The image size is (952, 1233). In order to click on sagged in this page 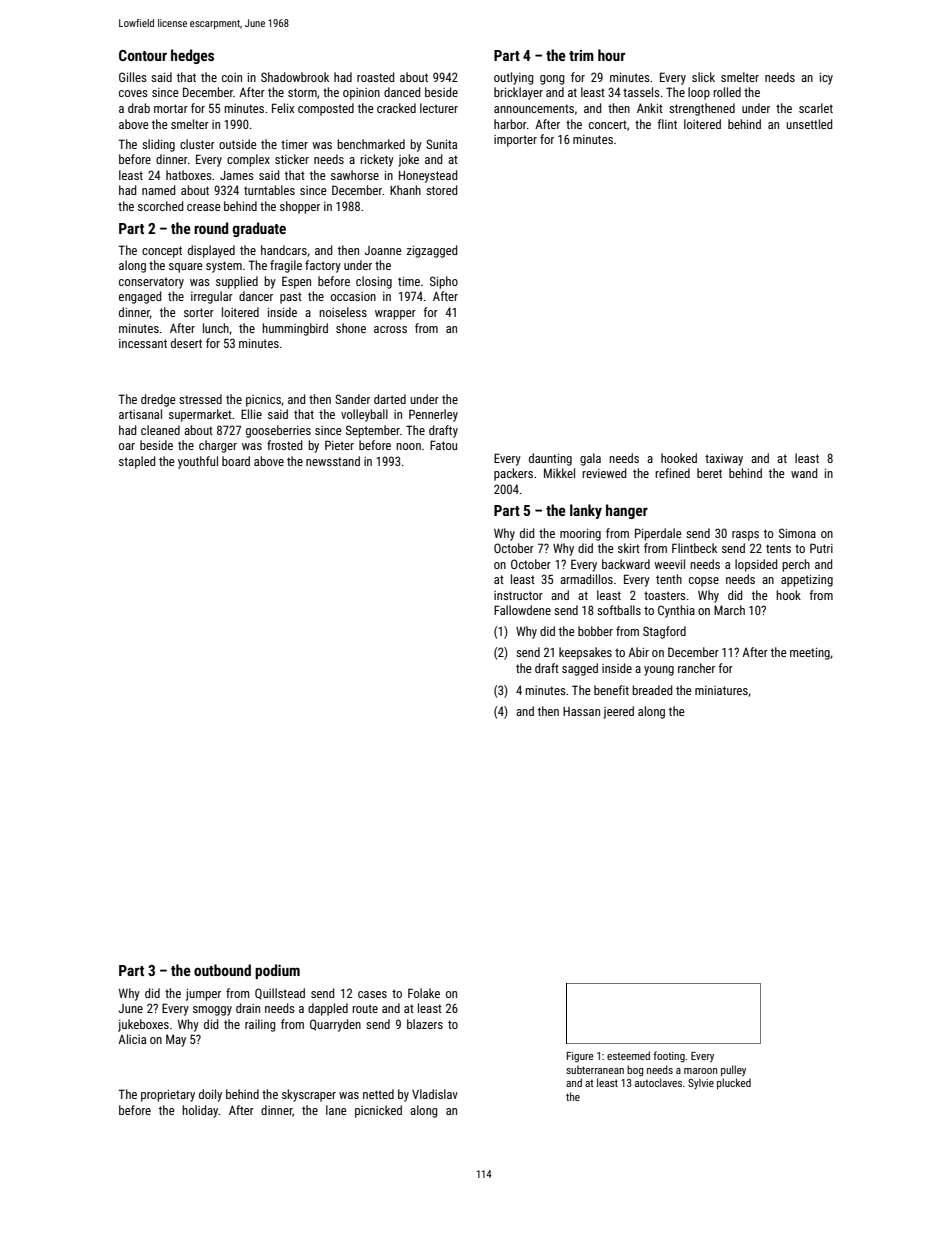, I will do `click(580, 669)`.
